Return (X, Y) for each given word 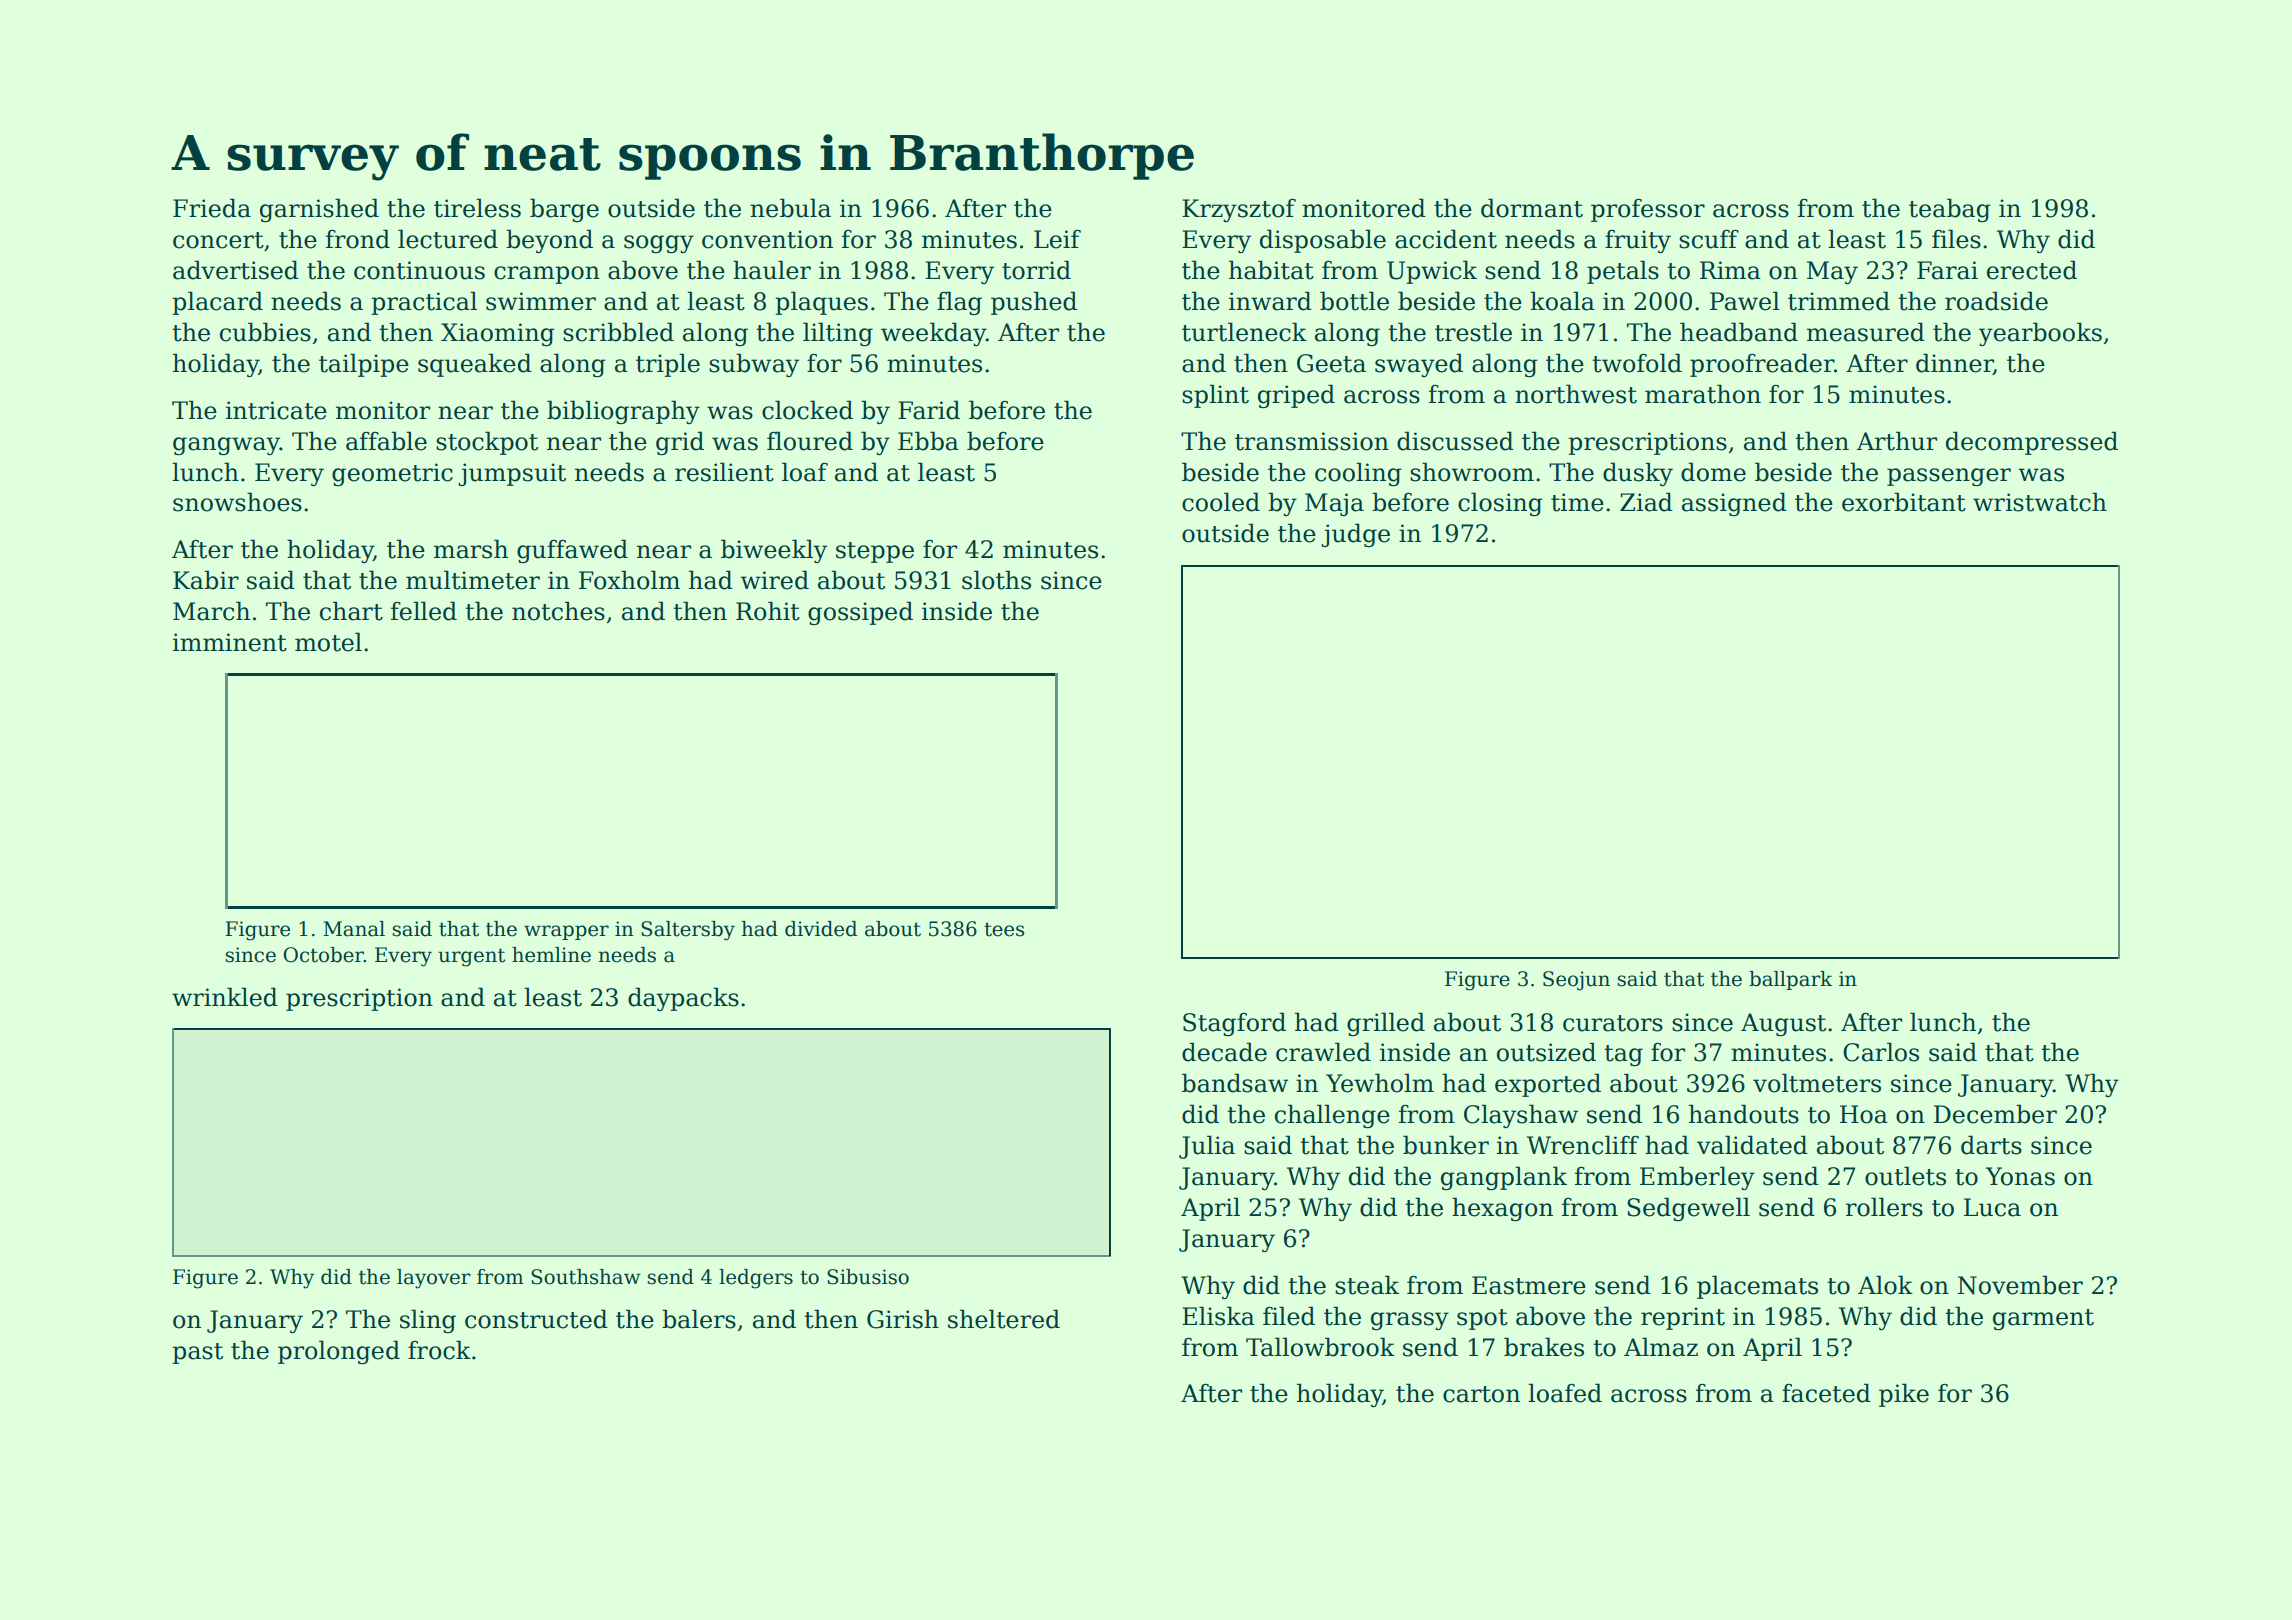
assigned (1734, 504)
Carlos (1881, 1052)
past (198, 1353)
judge (1355, 535)
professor (1648, 210)
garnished (319, 210)
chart (351, 611)
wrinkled (225, 997)
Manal (354, 929)
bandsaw (1235, 1083)
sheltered (1004, 1319)
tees (1004, 929)
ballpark (1790, 980)
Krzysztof (1239, 210)
